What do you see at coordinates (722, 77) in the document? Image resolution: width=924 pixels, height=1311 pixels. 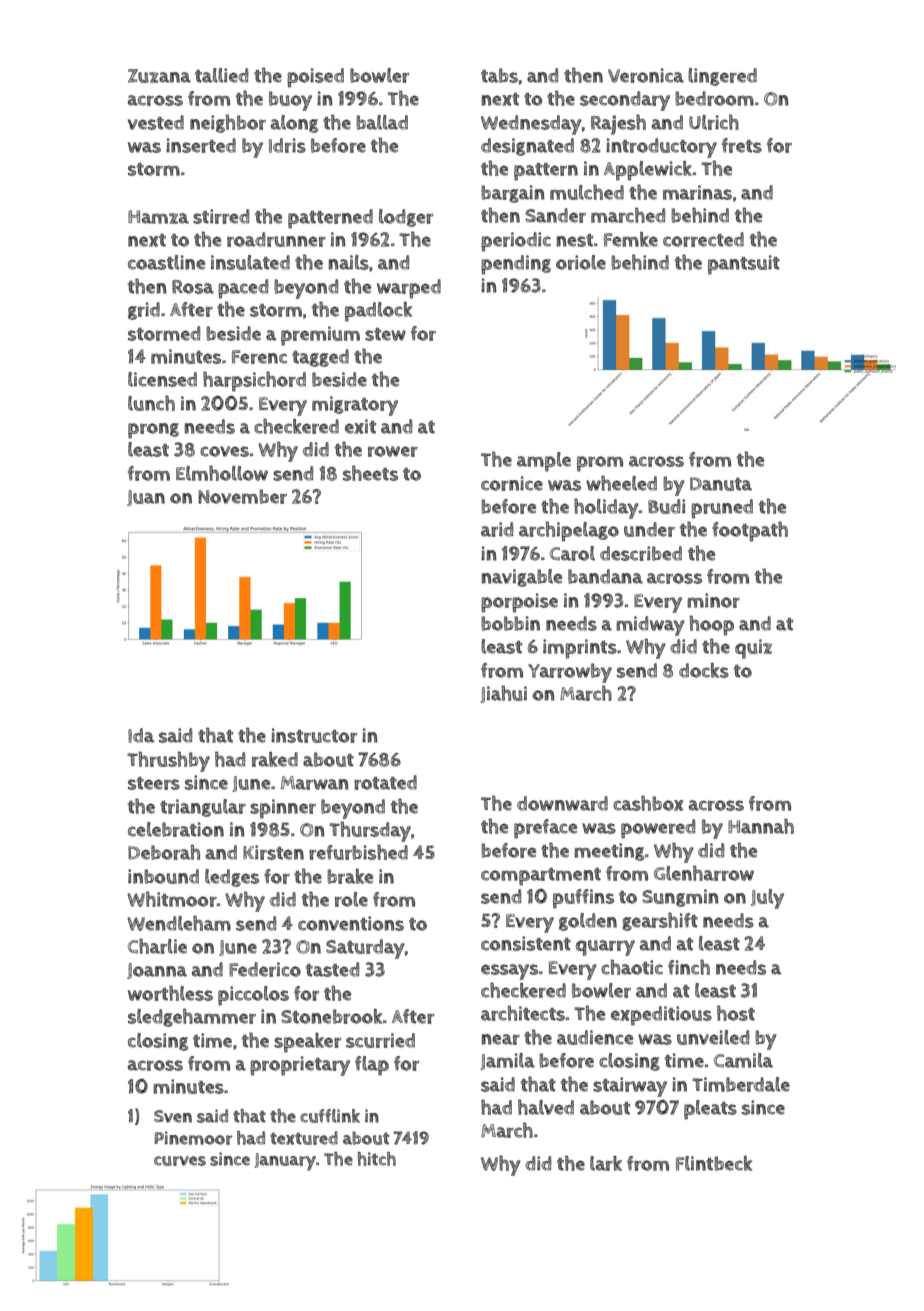 I see `lingered` at bounding box center [722, 77].
